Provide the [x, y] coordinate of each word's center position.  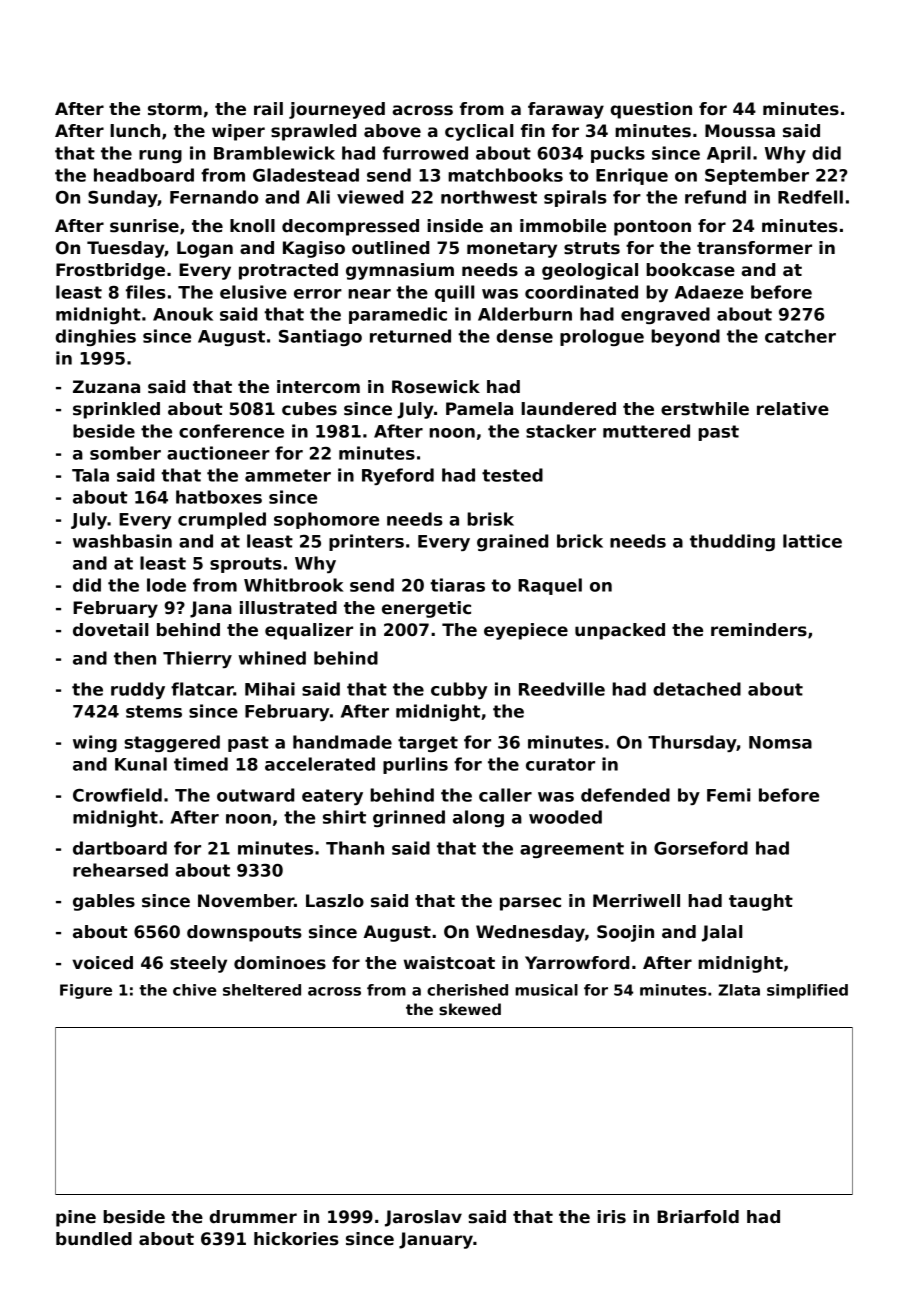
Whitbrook [294, 585]
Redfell [810, 197]
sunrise [144, 226]
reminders [759, 630]
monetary [512, 250]
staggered [172, 743]
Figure [86, 991]
